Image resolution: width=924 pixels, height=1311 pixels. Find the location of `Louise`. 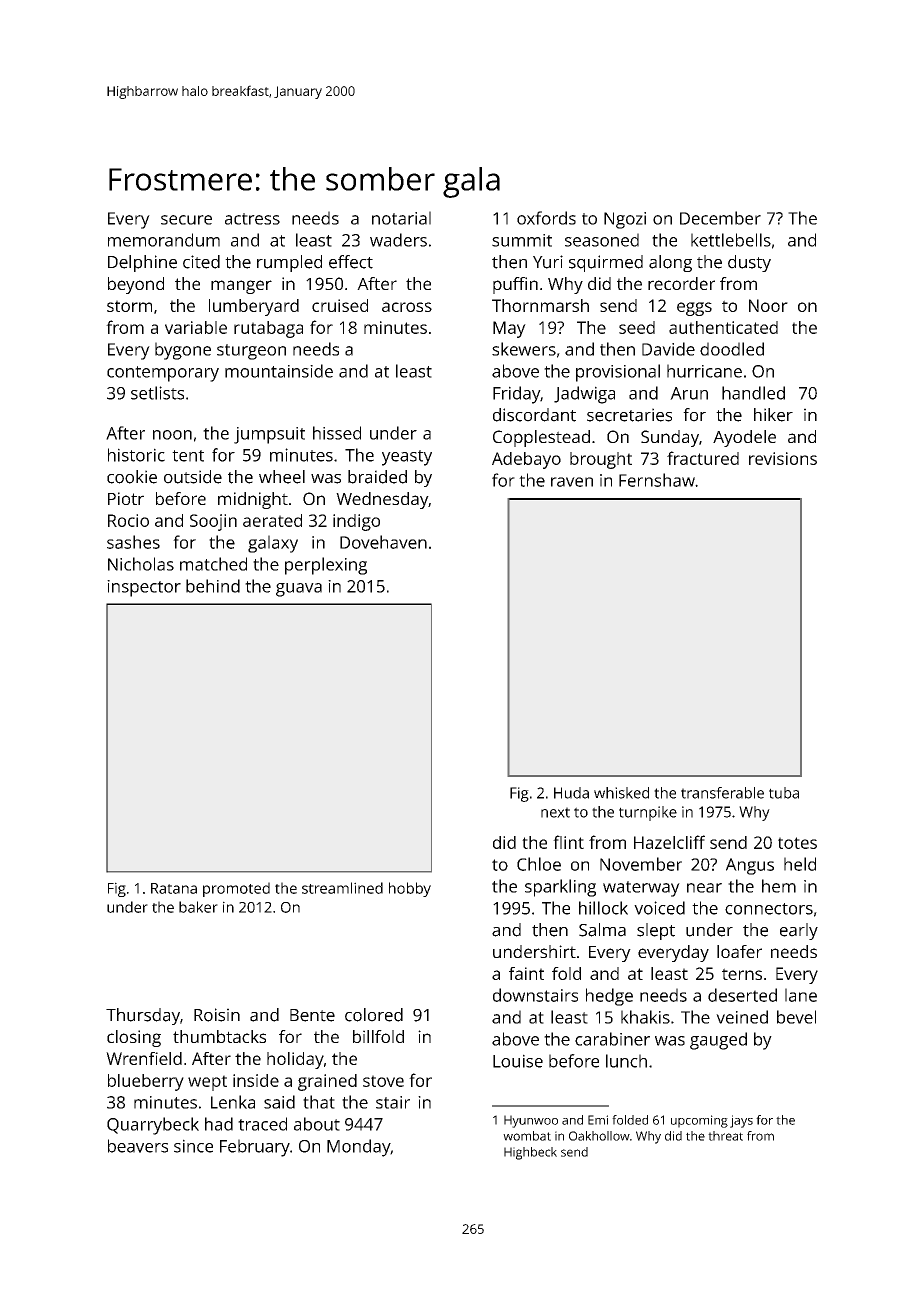

Louise is located at coordinates (518, 1061).
